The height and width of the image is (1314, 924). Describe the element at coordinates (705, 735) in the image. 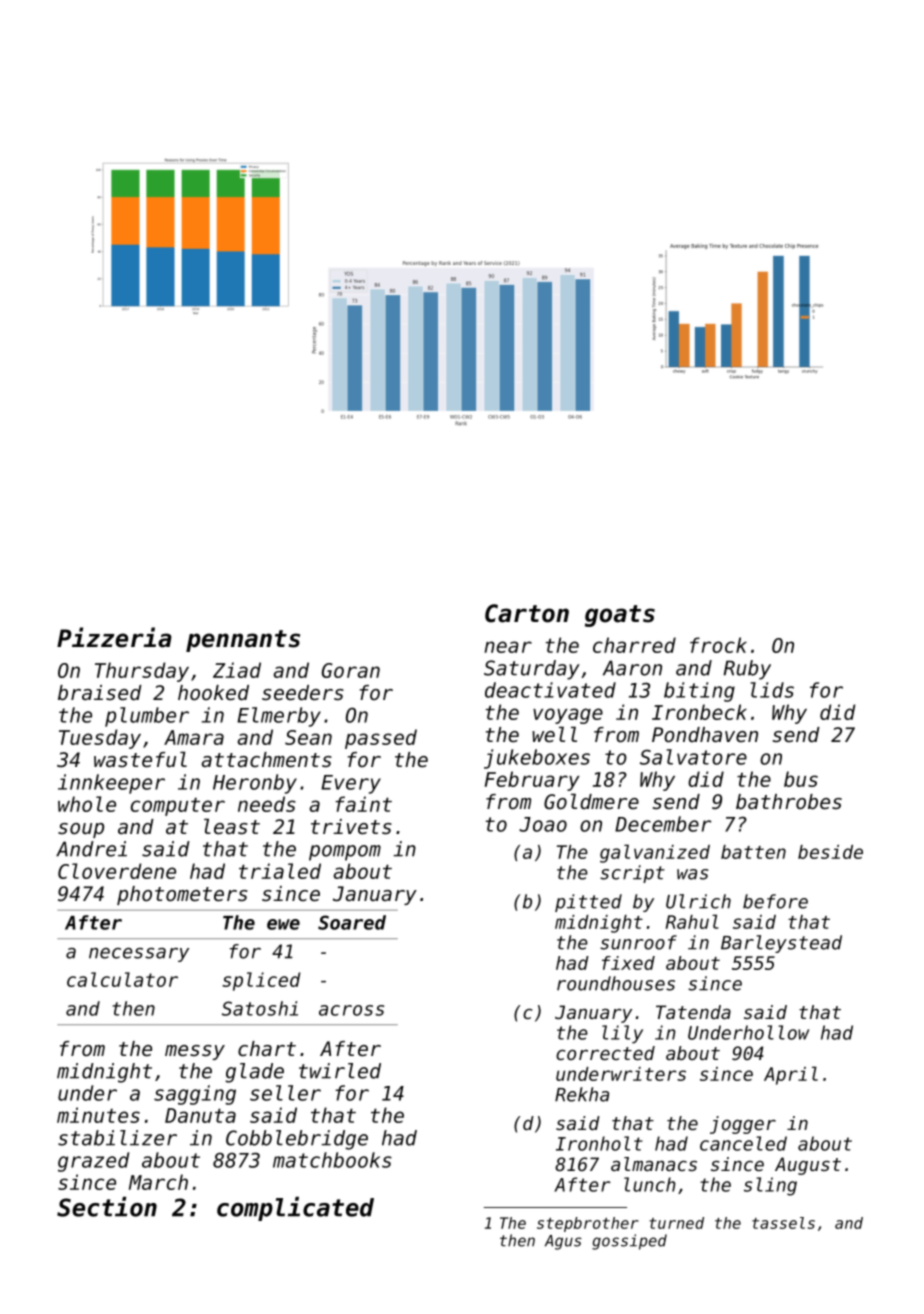

I see `Pondhaven` at that location.
